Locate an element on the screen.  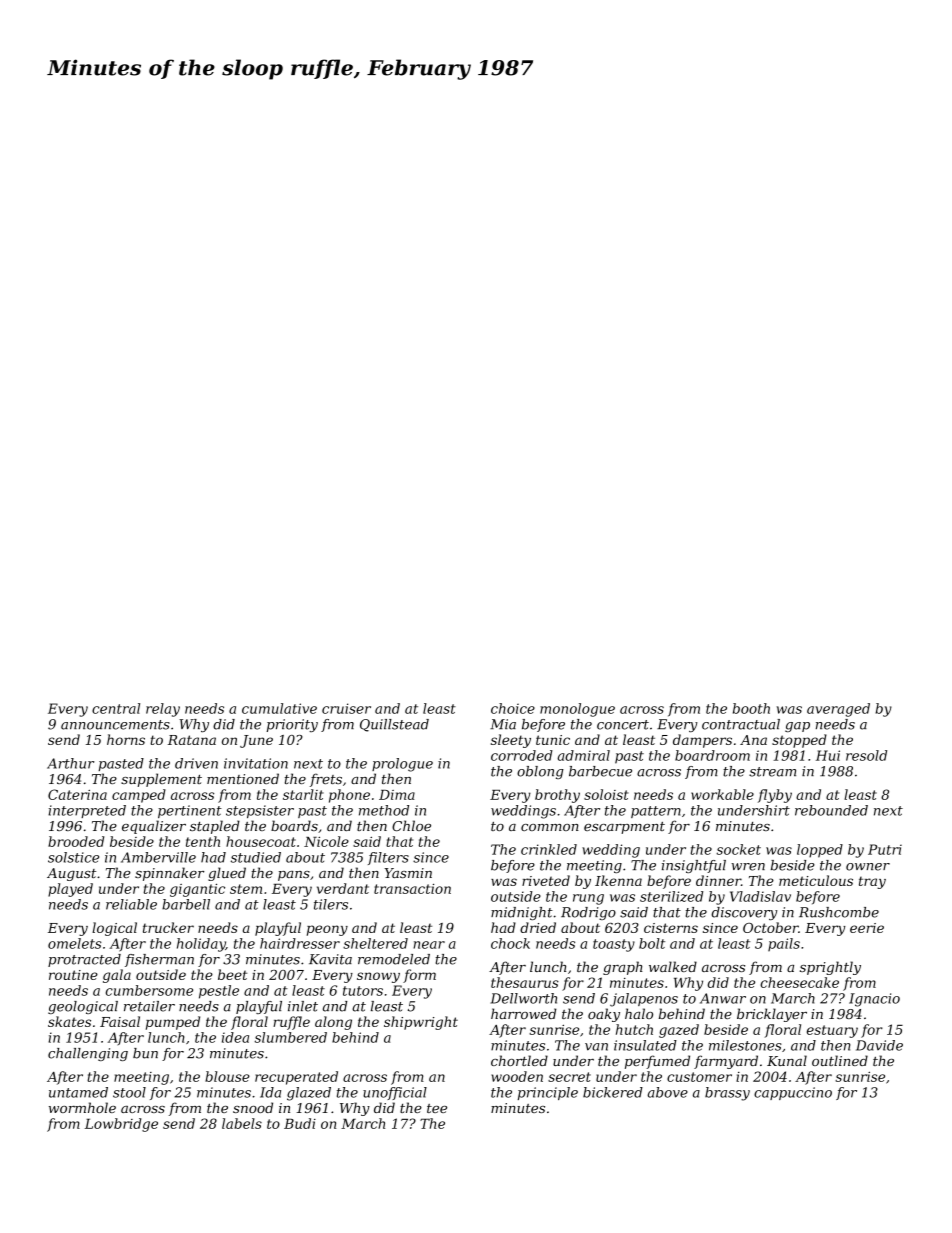
cappuccino is located at coordinates (793, 1093).
